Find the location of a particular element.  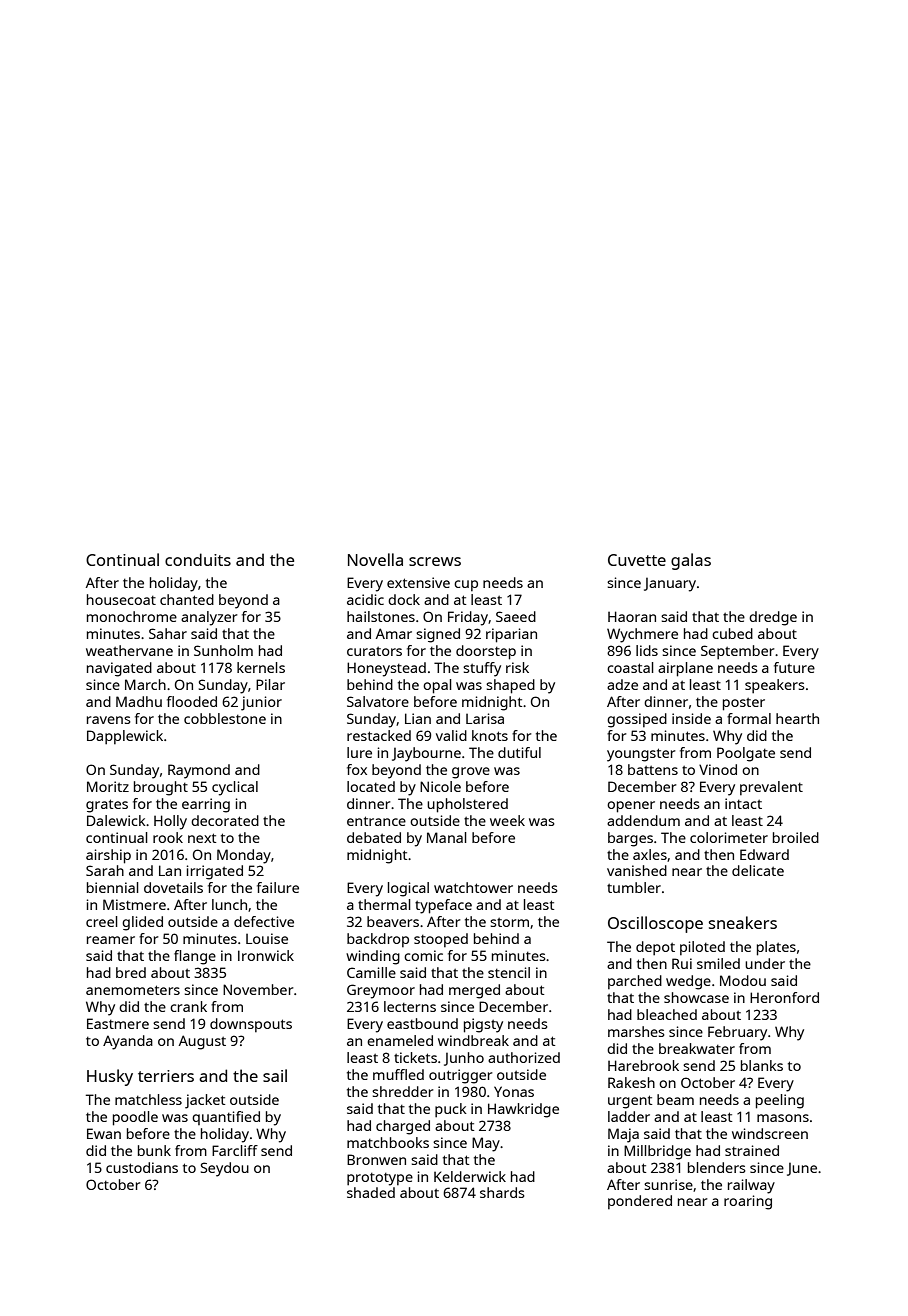

screws is located at coordinates (435, 561).
